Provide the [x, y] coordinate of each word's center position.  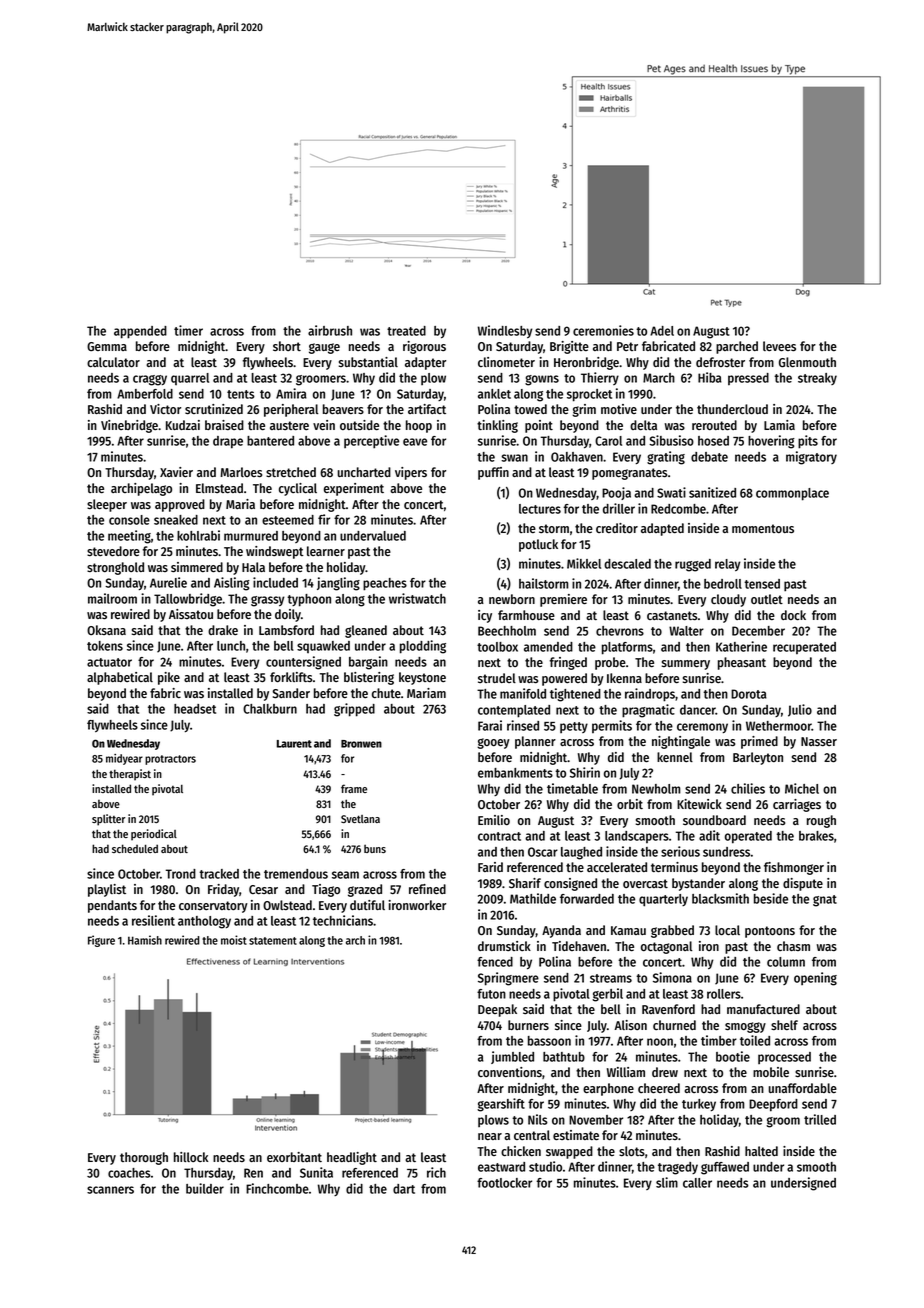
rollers [724, 994]
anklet [494, 394]
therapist [130, 775]
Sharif [525, 883]
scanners [110, 1190]
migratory [811, 458]
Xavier [176, 472]
